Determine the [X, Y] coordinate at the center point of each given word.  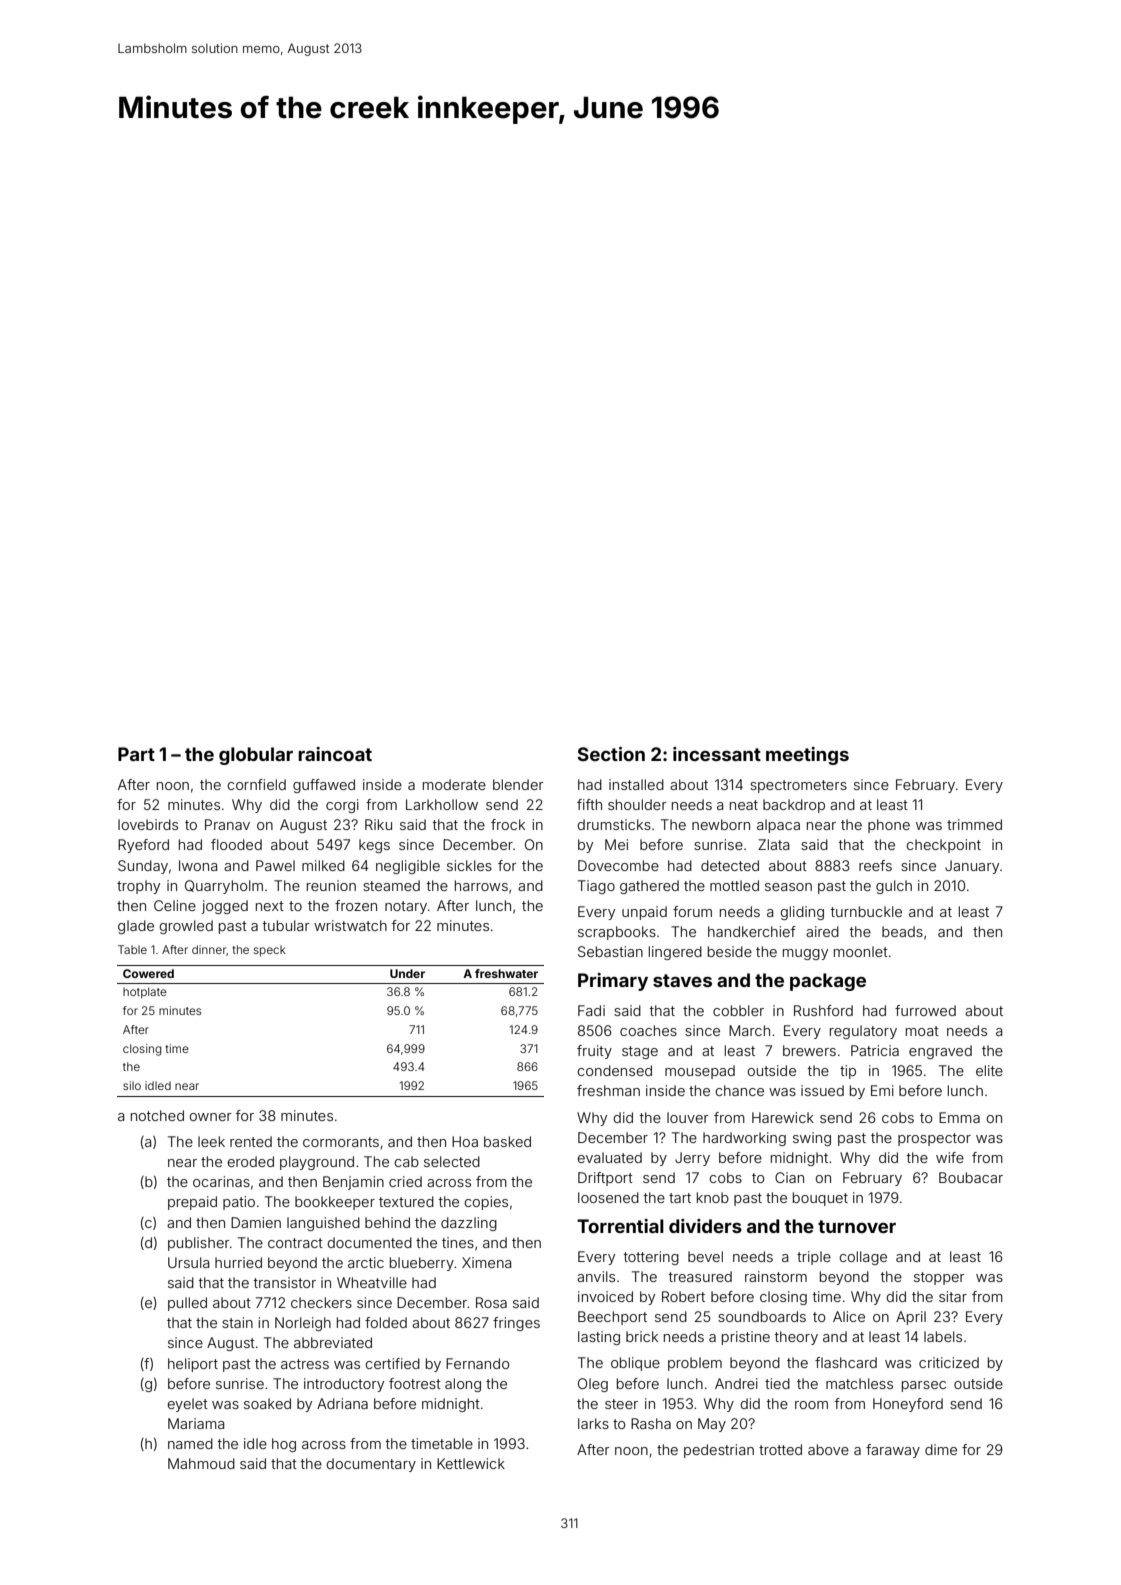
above [828, 1449]
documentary [371, 1465]
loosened [608, 1197]
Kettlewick [471, 1463]
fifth [589, 804]
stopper [939, 1278]
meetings [807, 756]
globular [256, 756]
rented [251, 1141]
